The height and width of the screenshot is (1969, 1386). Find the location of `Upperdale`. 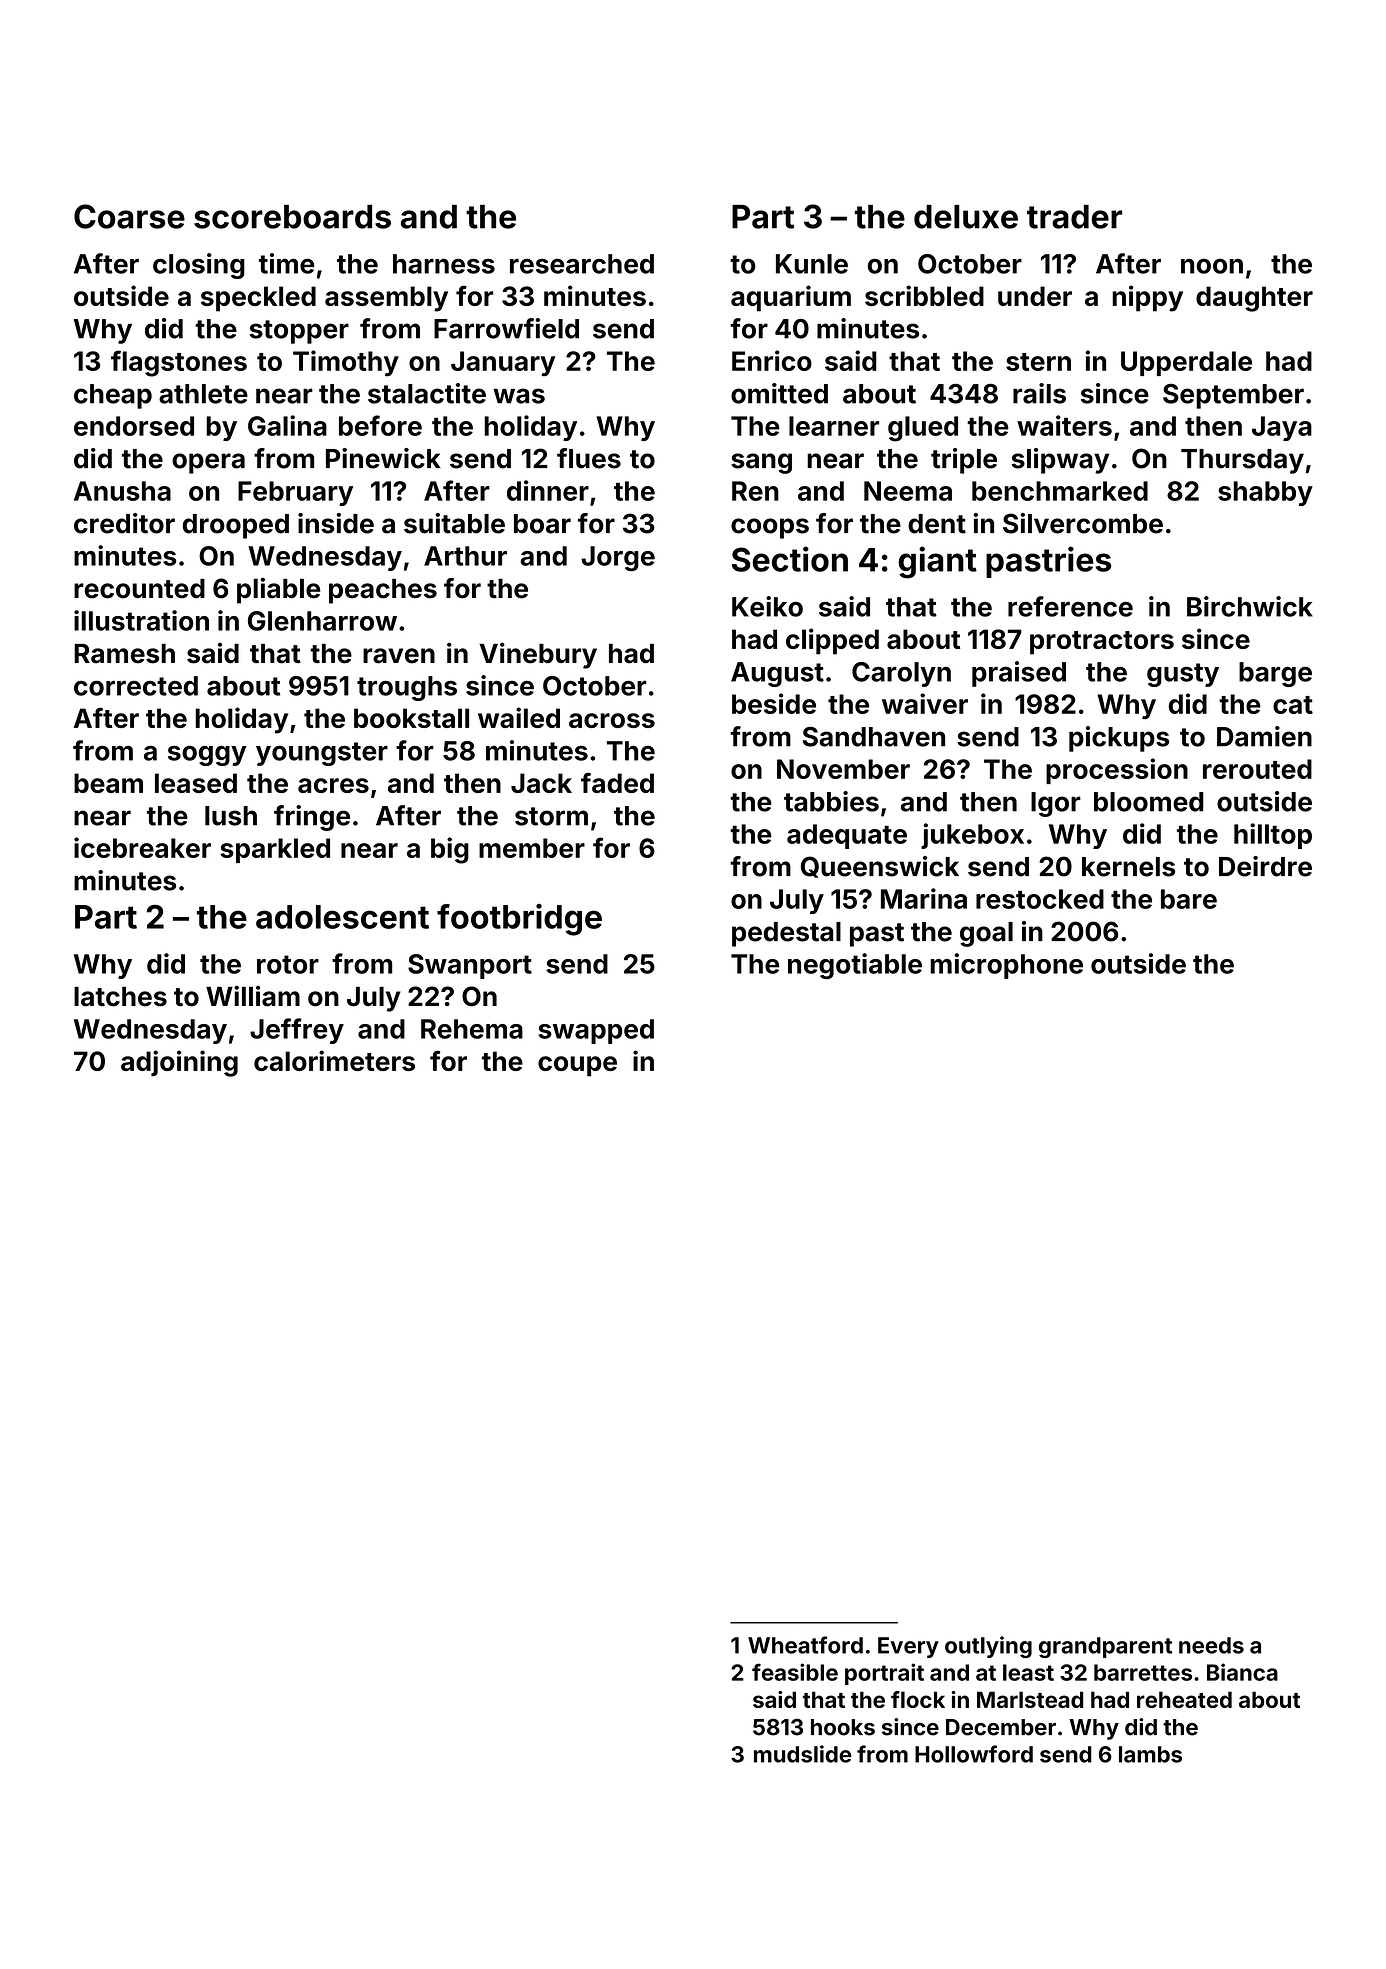

Upperdale is located at coordinates (1186, 363).
